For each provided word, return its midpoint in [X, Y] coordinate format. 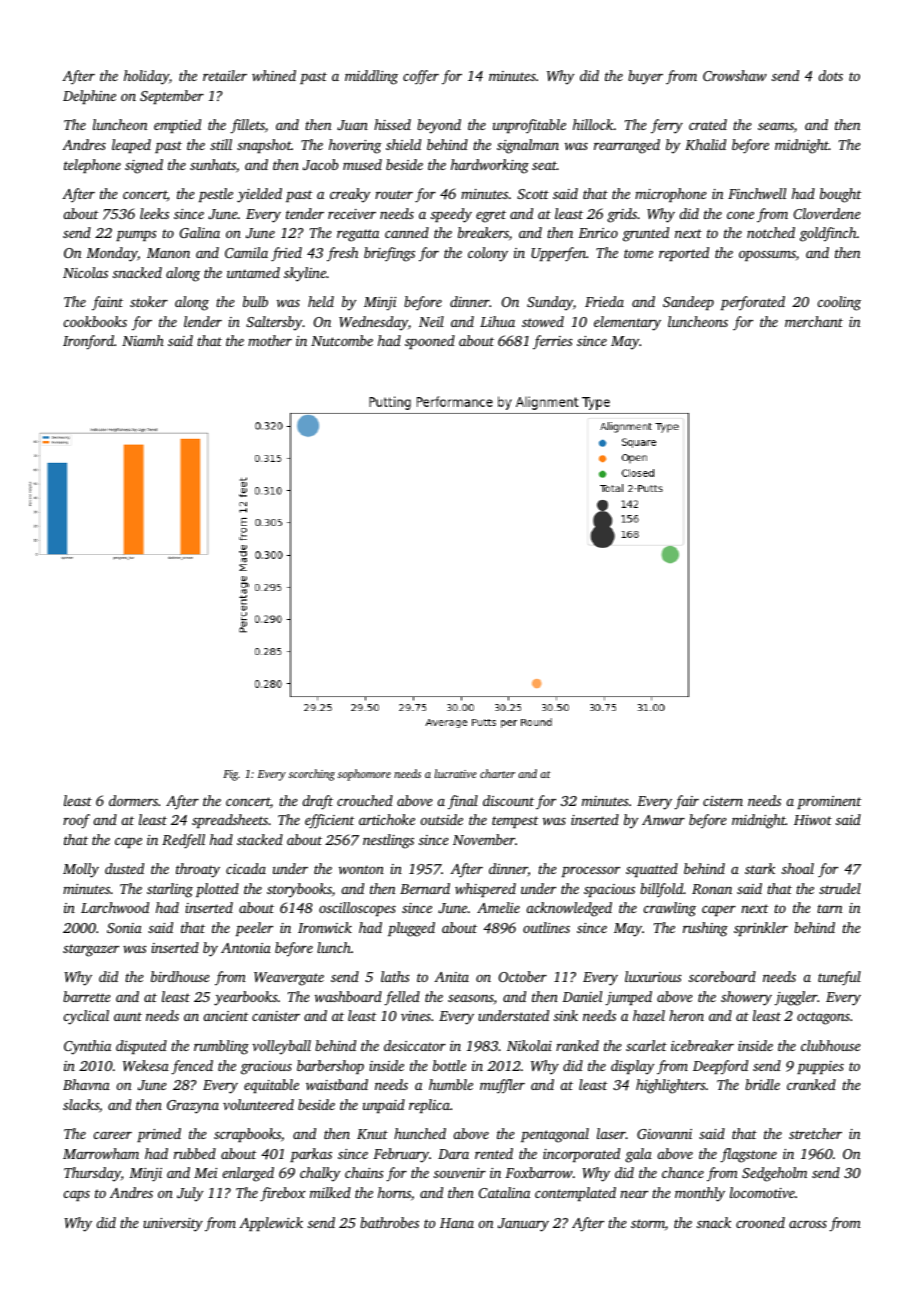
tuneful [839, 978]
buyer [645, 77]
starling [170, 890]
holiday [146, 77]
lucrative [456, 773]
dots [830, 75]
